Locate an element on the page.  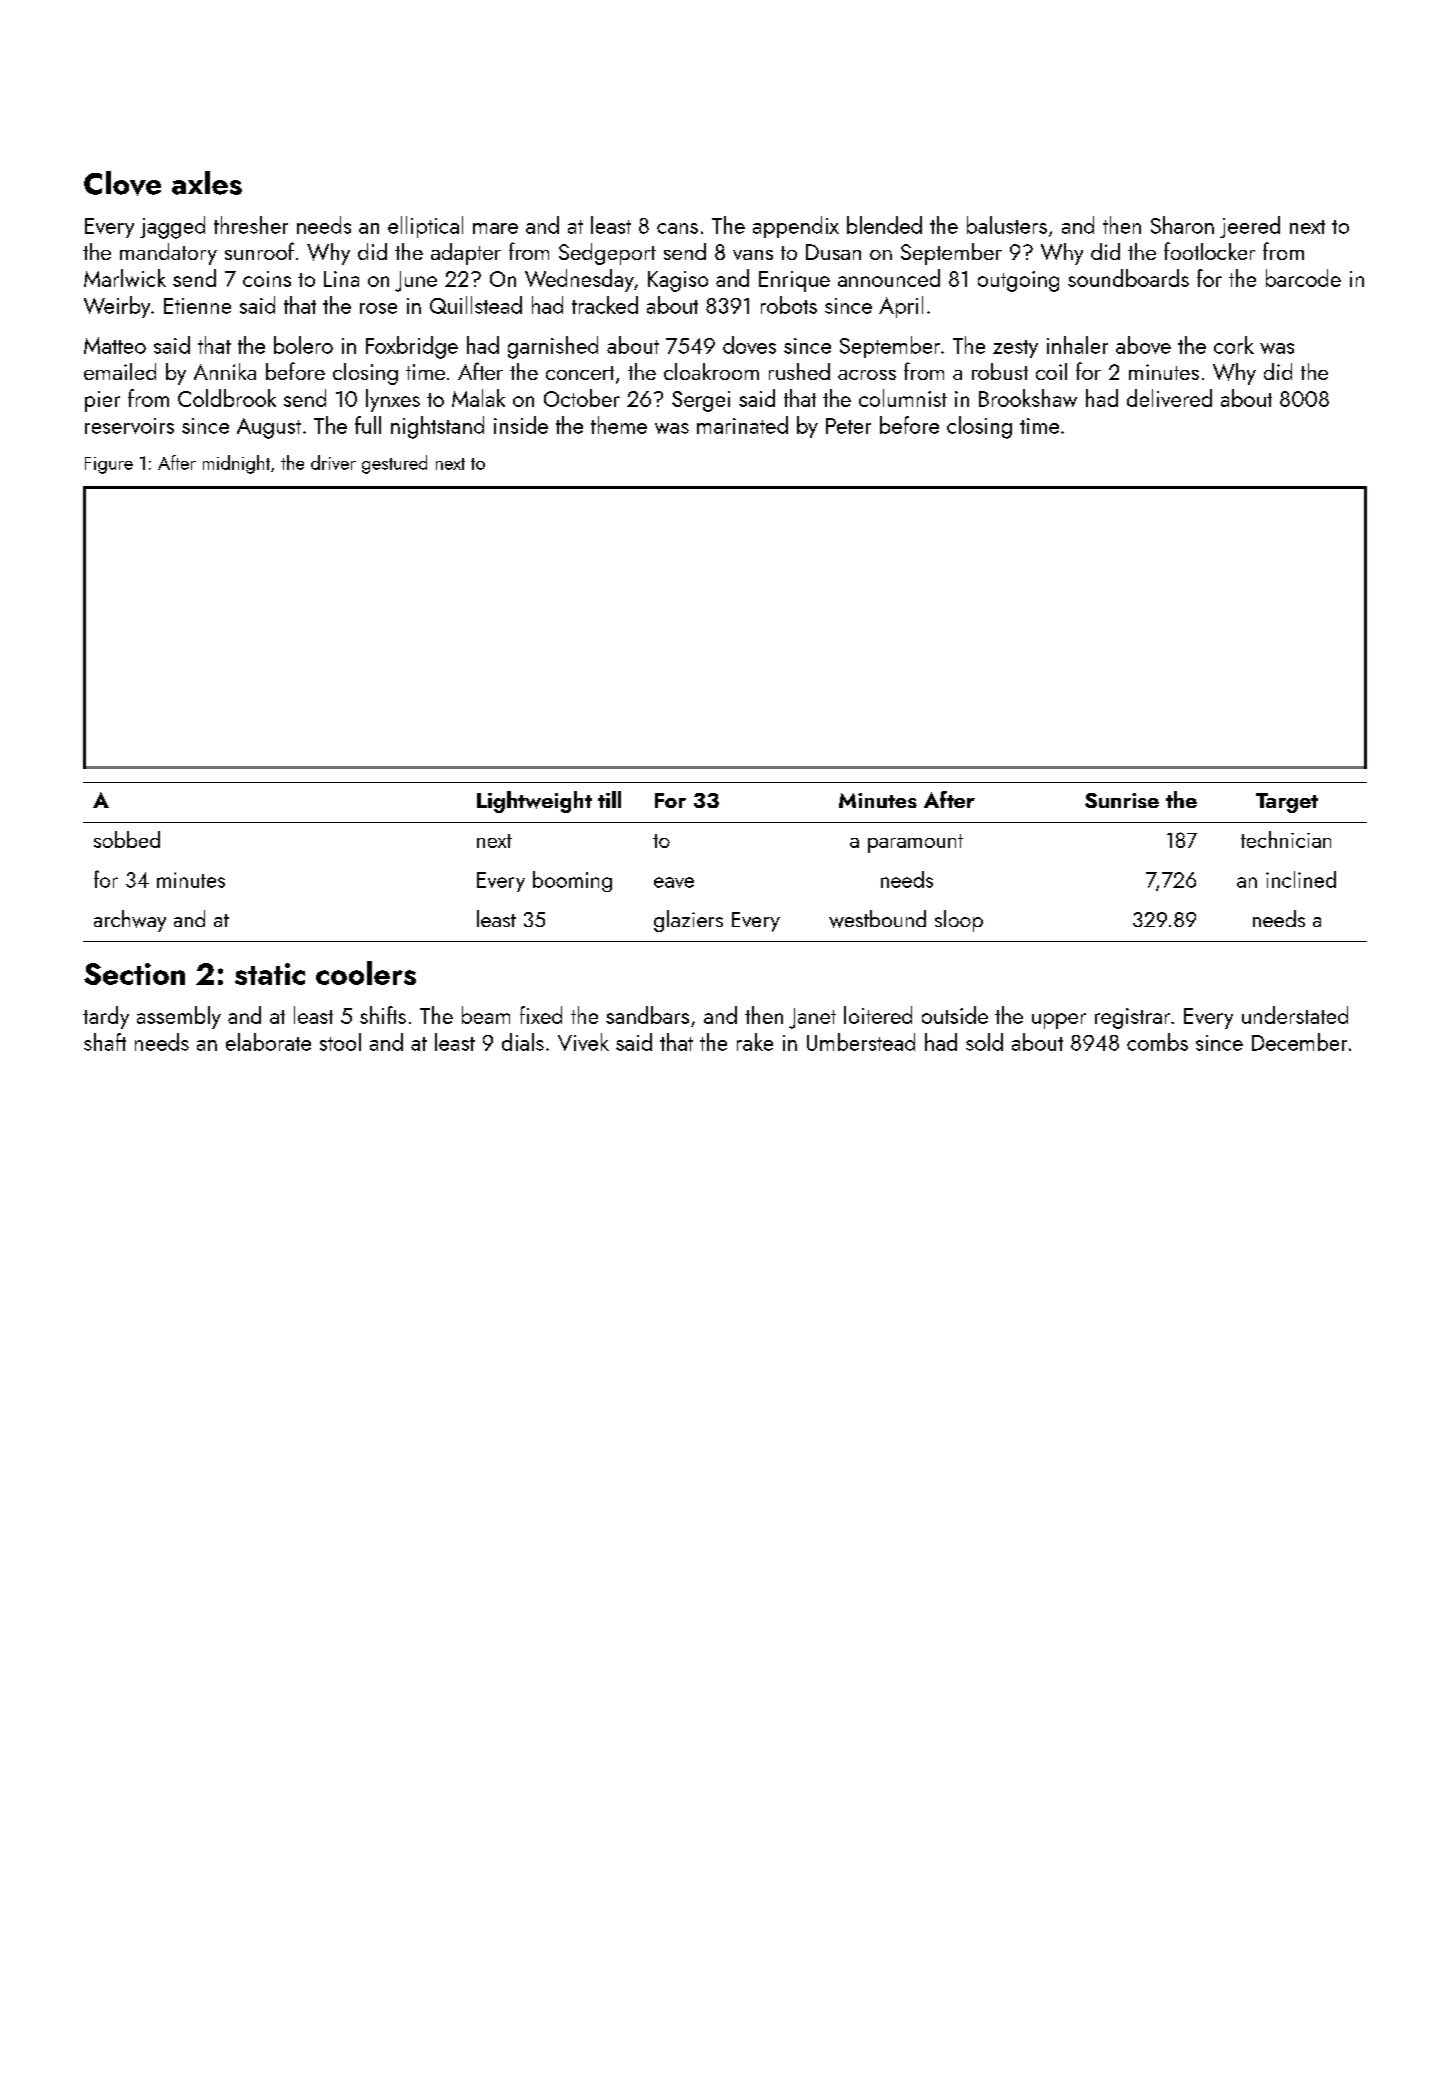
delivered is located at coordinates (1169, 398).
